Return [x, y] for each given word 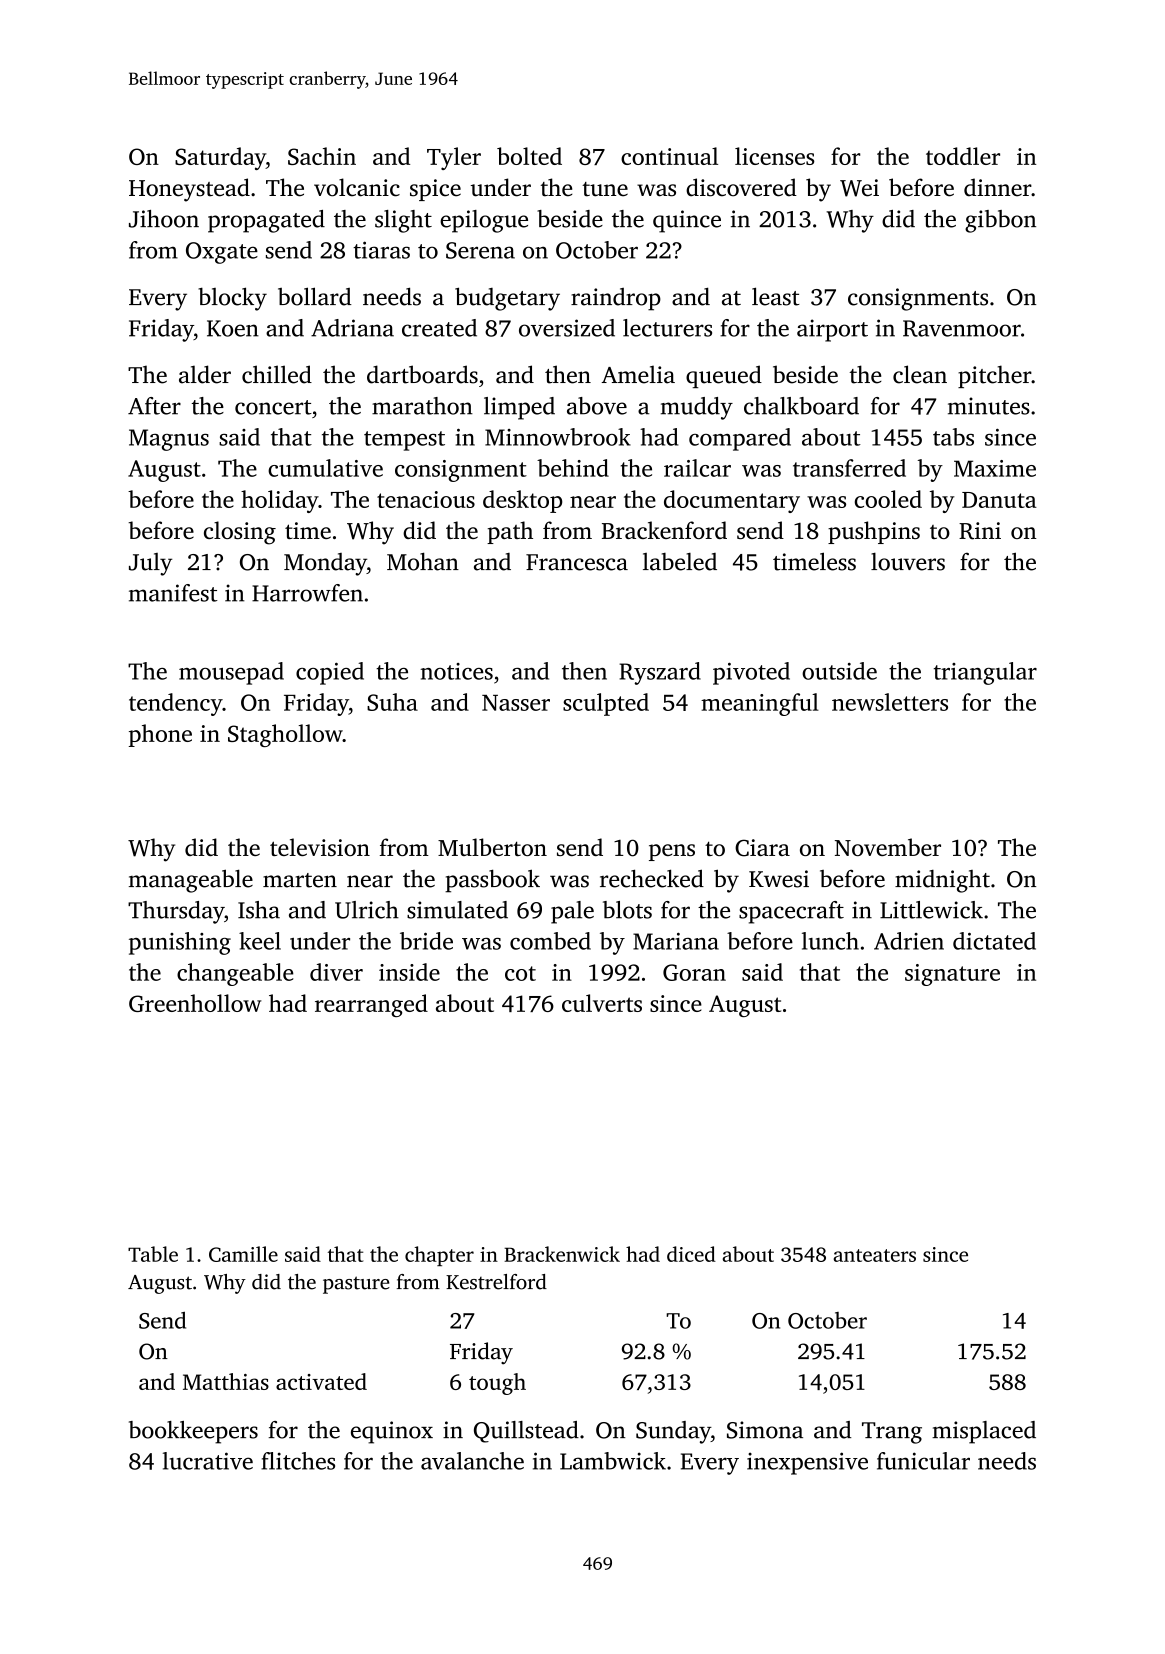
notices [457, 671]
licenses [775, 156]
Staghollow [285, 735]
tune [605, 189]
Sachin [322, 156]
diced [691, 1254]
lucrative [208, 1461]
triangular [985, 673]
